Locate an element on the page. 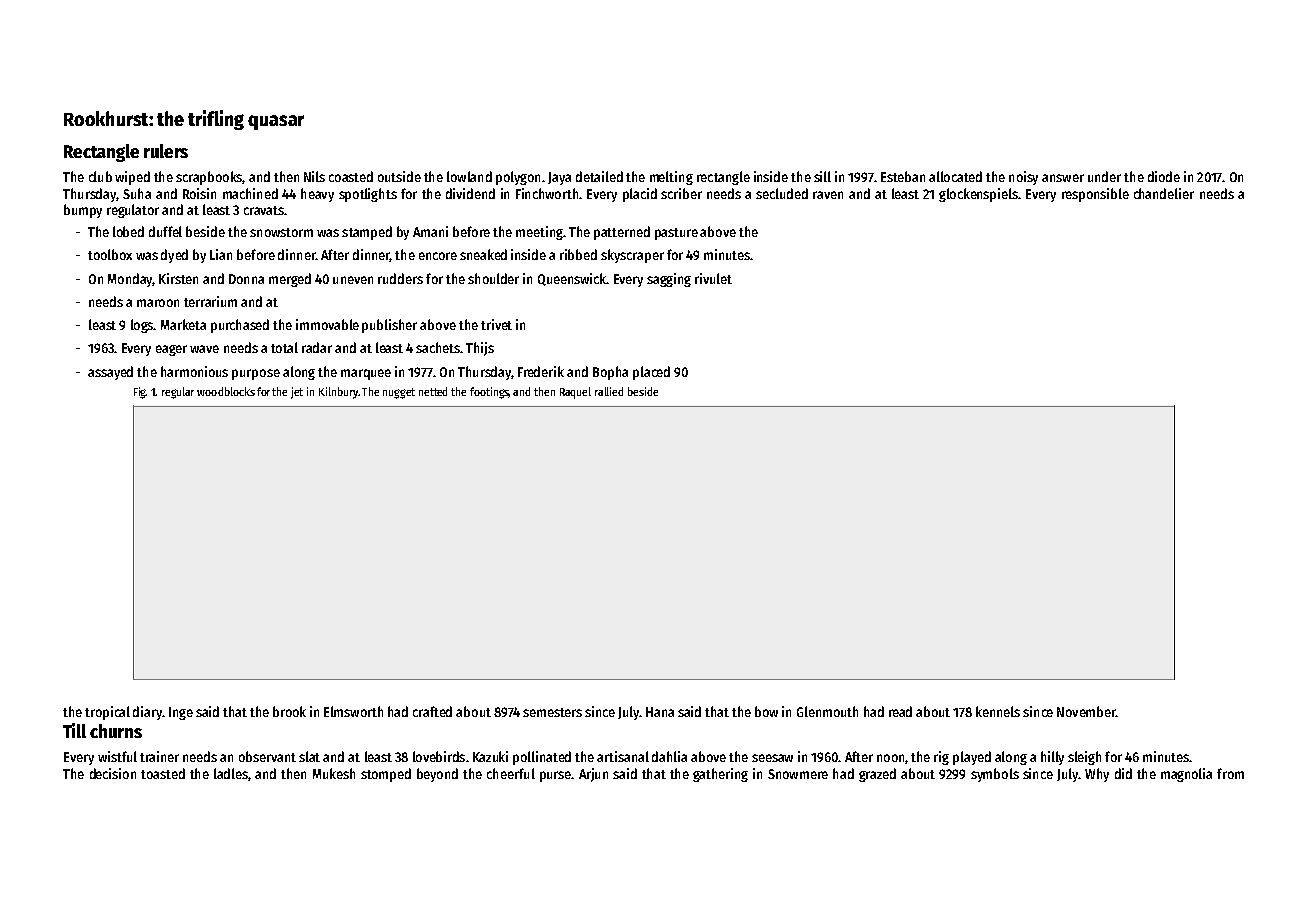 The image size is (1308, 924). allocated is located at coordinates (955, 176).
